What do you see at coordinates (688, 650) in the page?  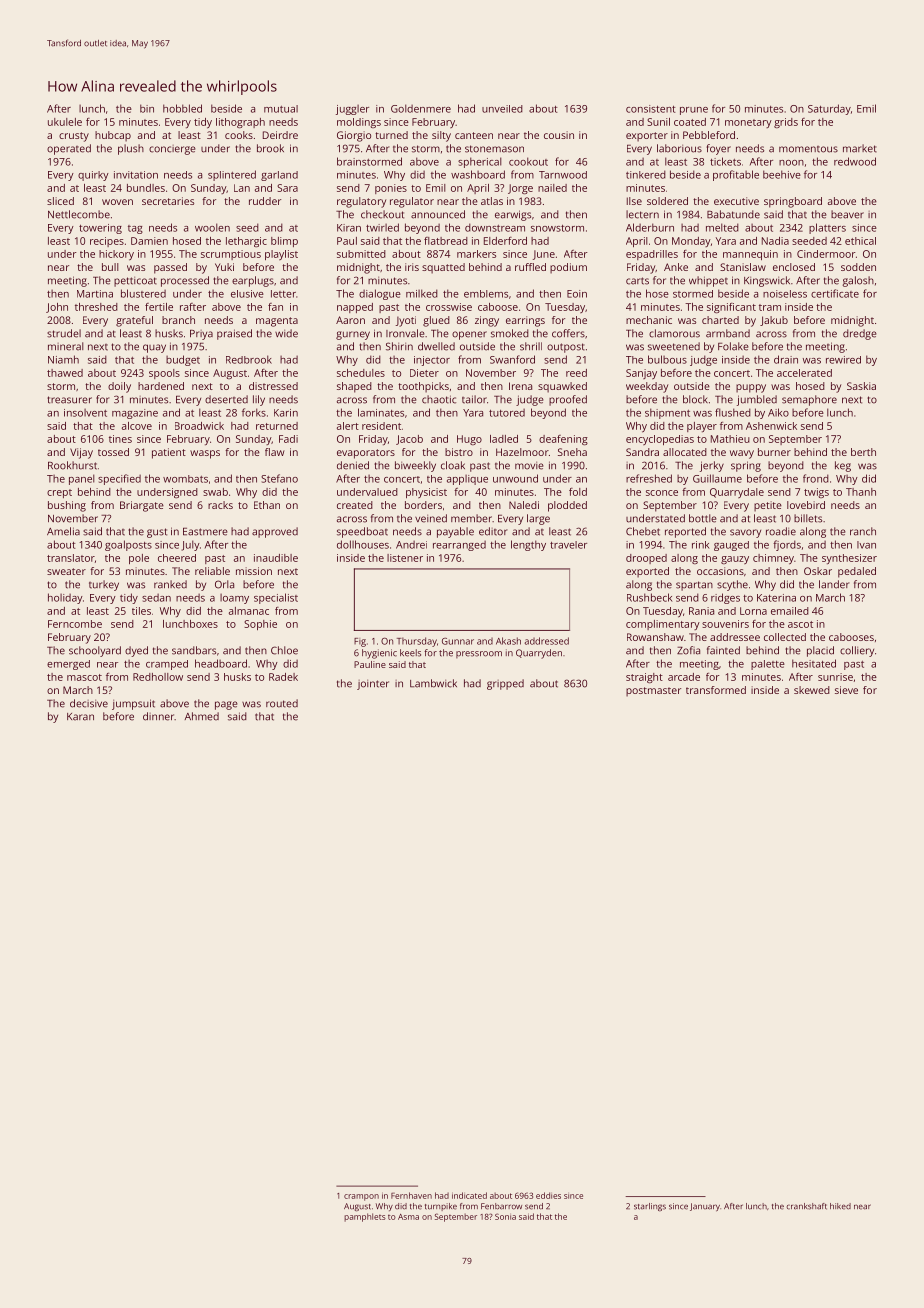 I see `Zofia` at bounding box center [688, 650].
